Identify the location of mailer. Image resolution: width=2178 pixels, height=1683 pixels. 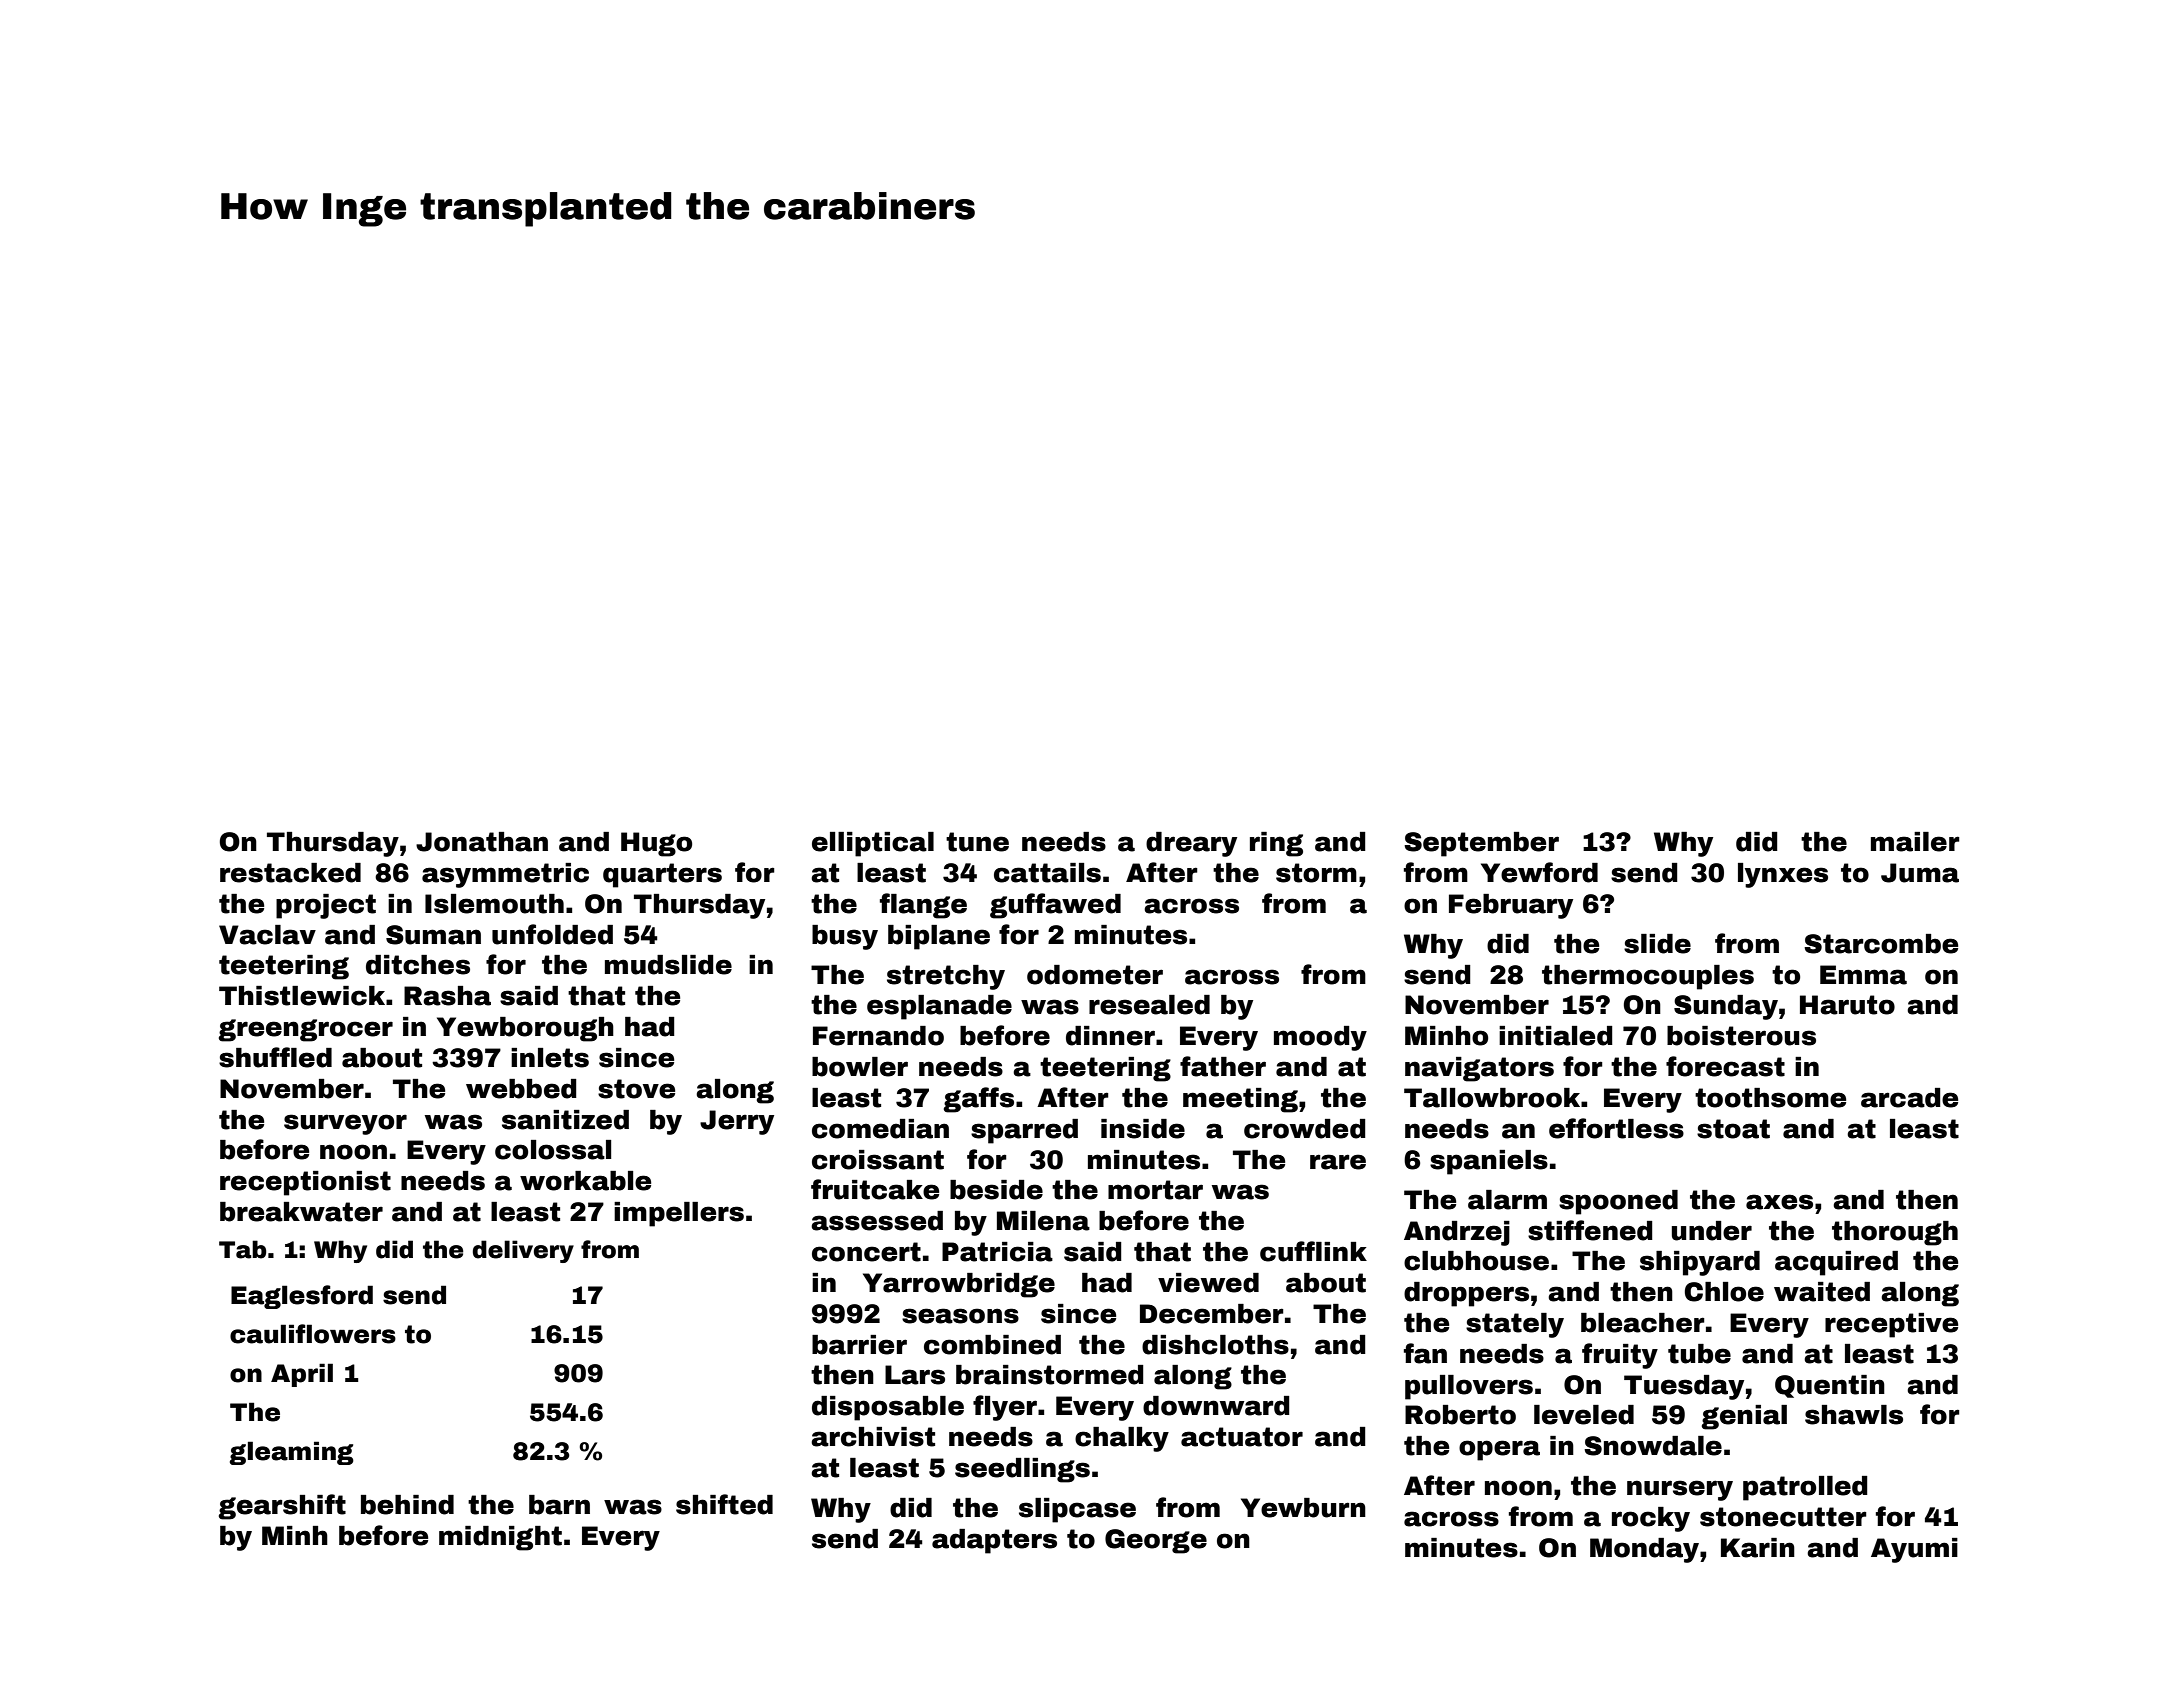
(1915, 842).
